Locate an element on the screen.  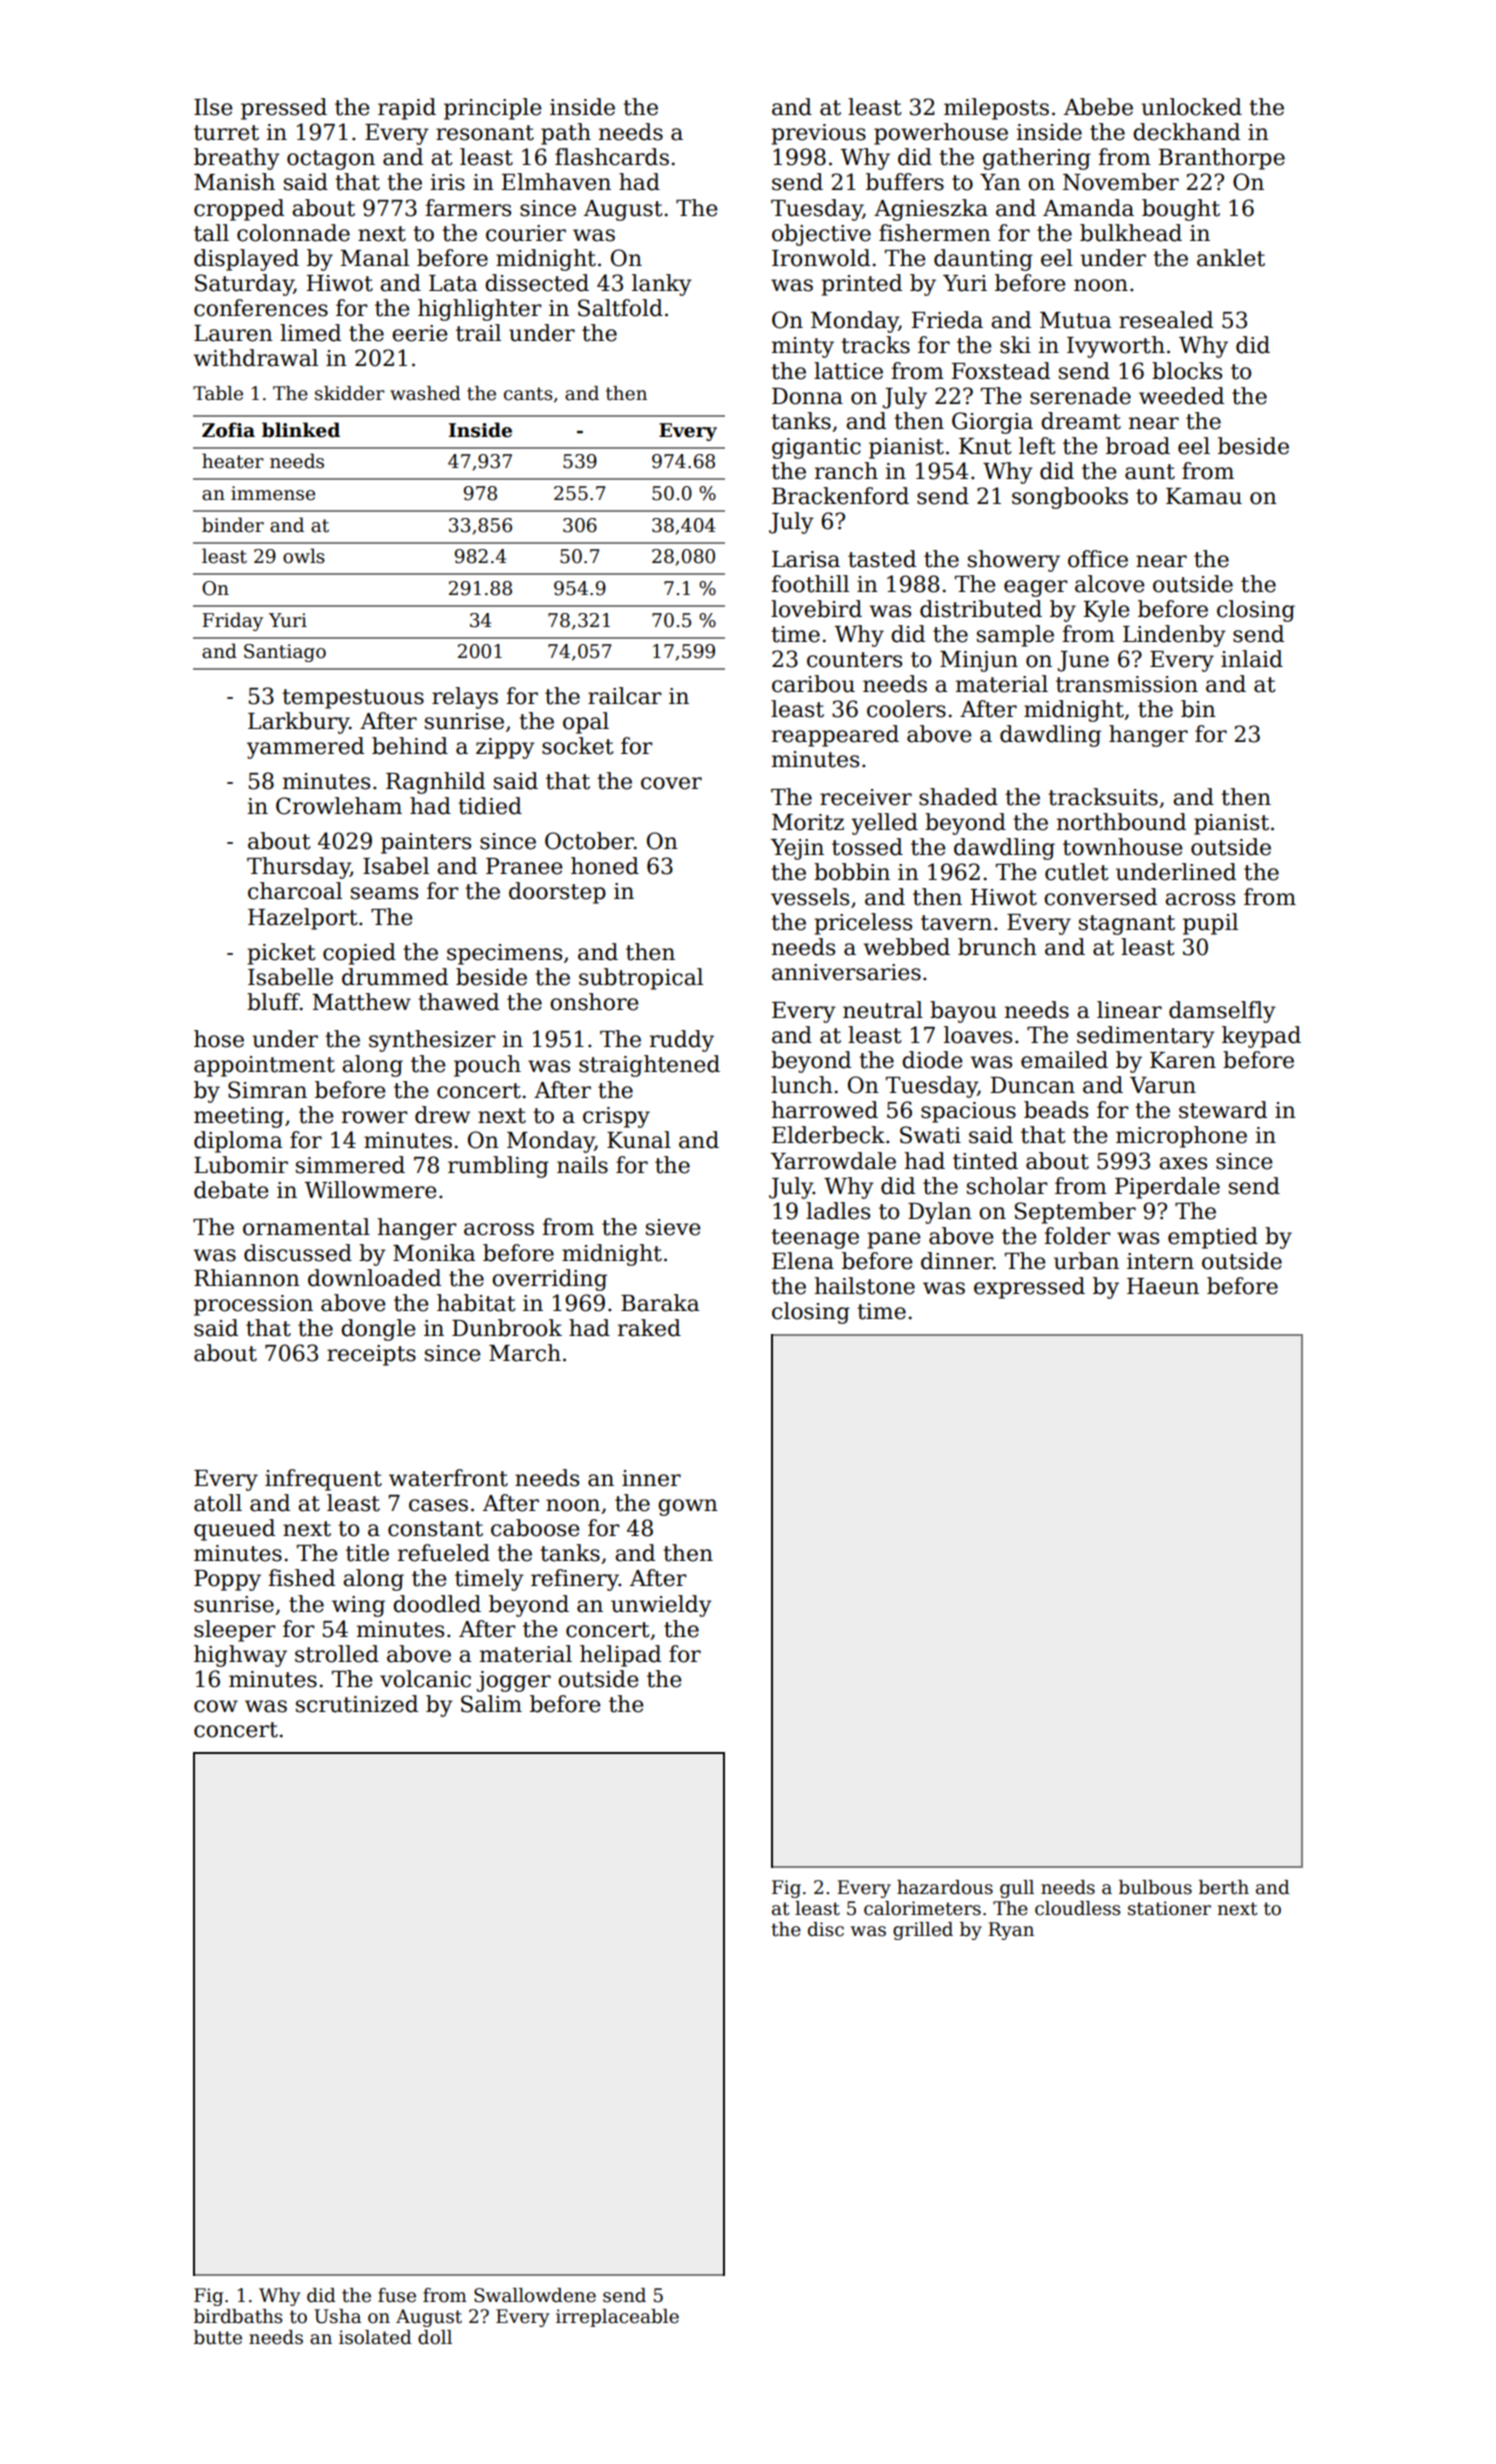
songbooks is located at coordinates (1070, 498).
